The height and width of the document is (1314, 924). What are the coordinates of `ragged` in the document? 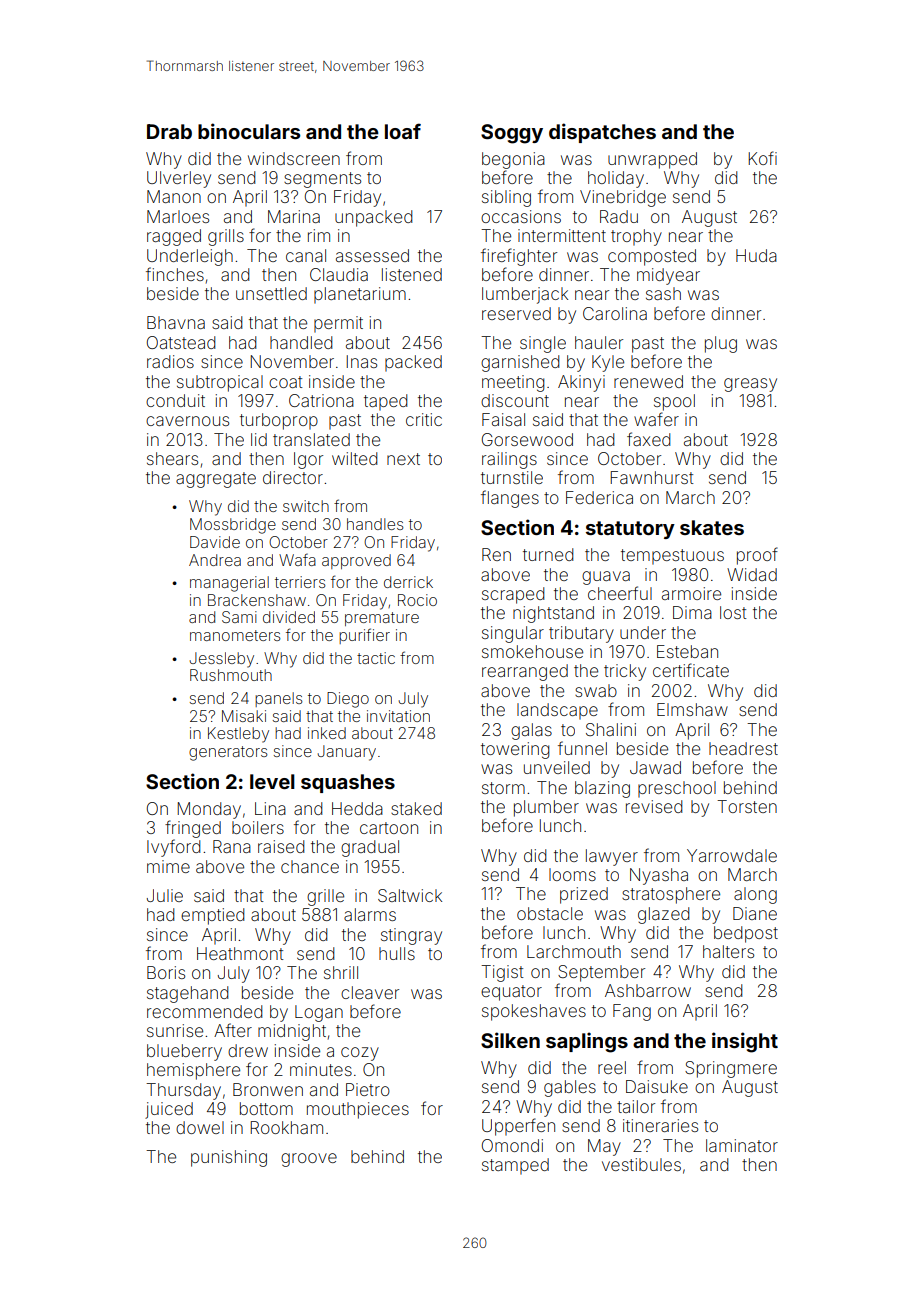 It's located at (174, 237).
